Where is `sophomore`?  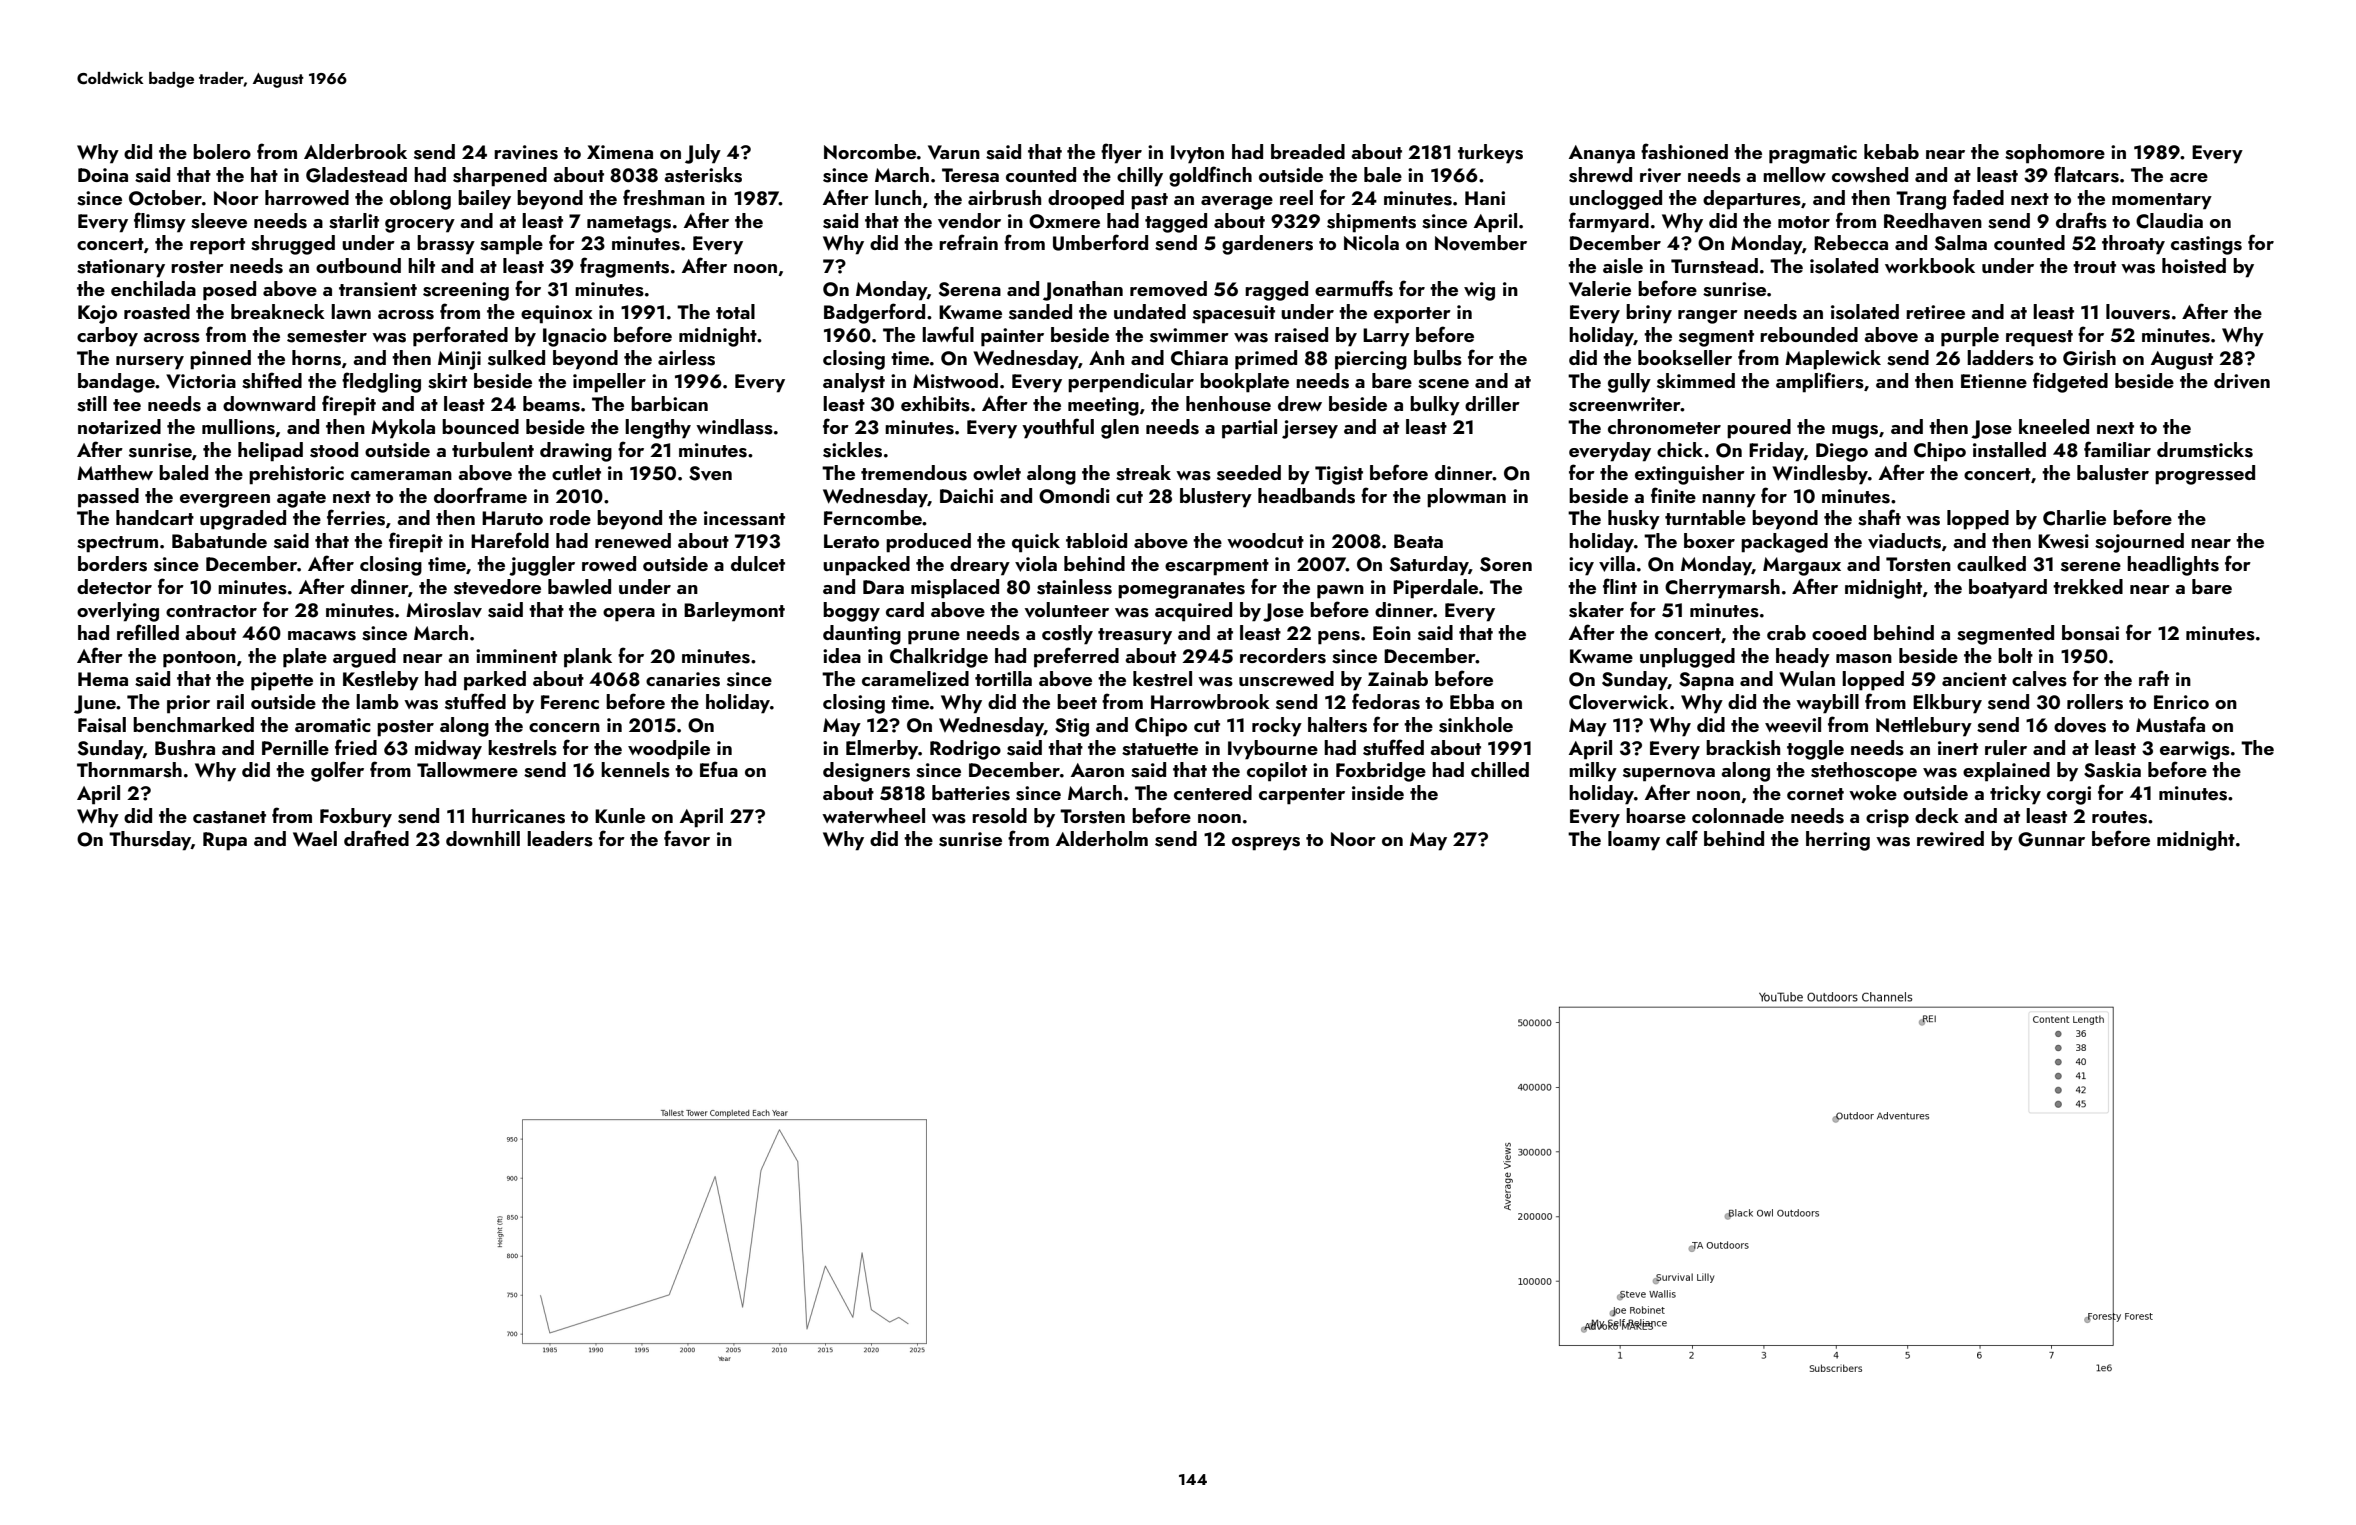 sophomore is located at coordinates (2055, 154).
